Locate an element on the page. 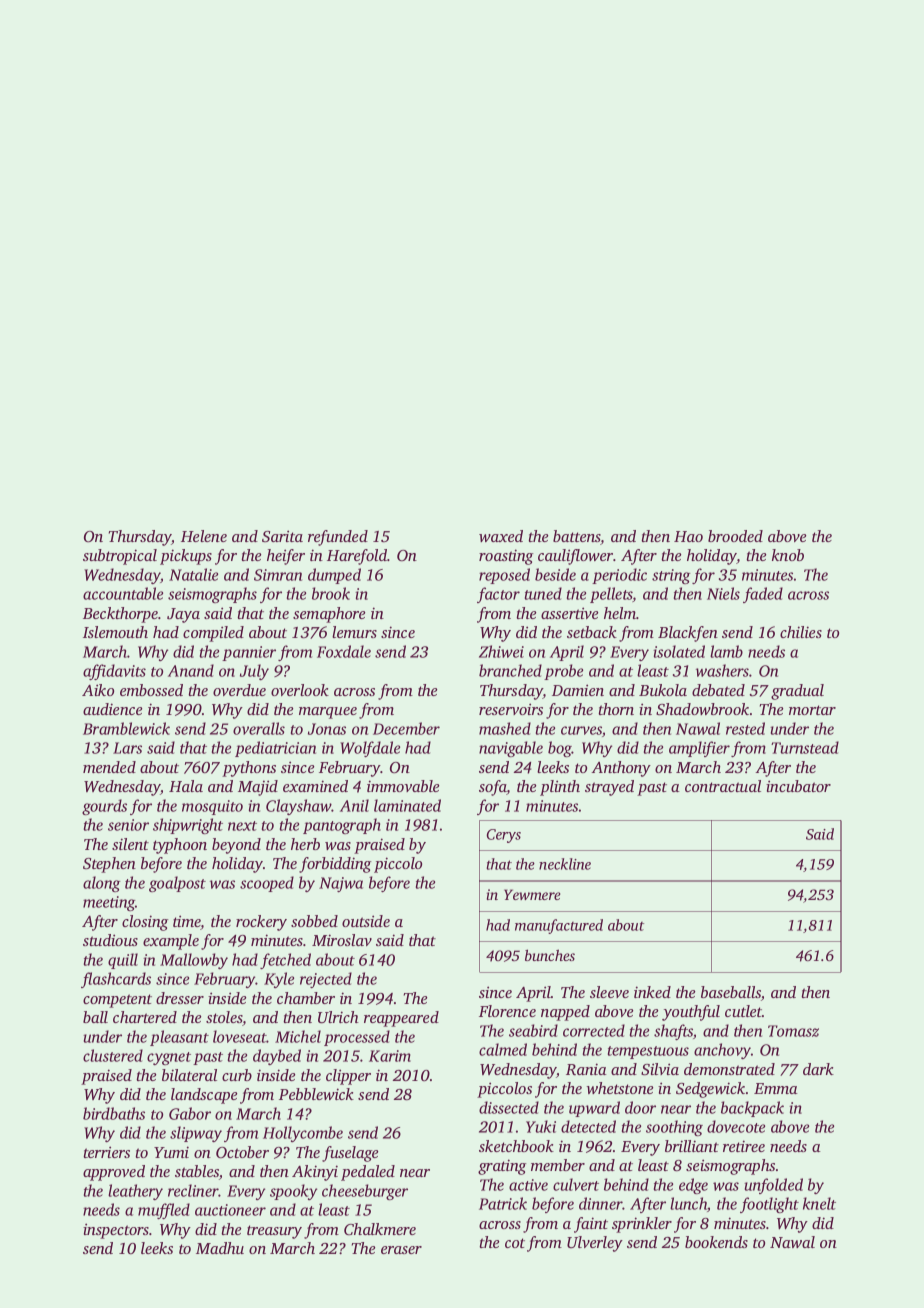  birdbaths is located at coordinates (114, 1113).
